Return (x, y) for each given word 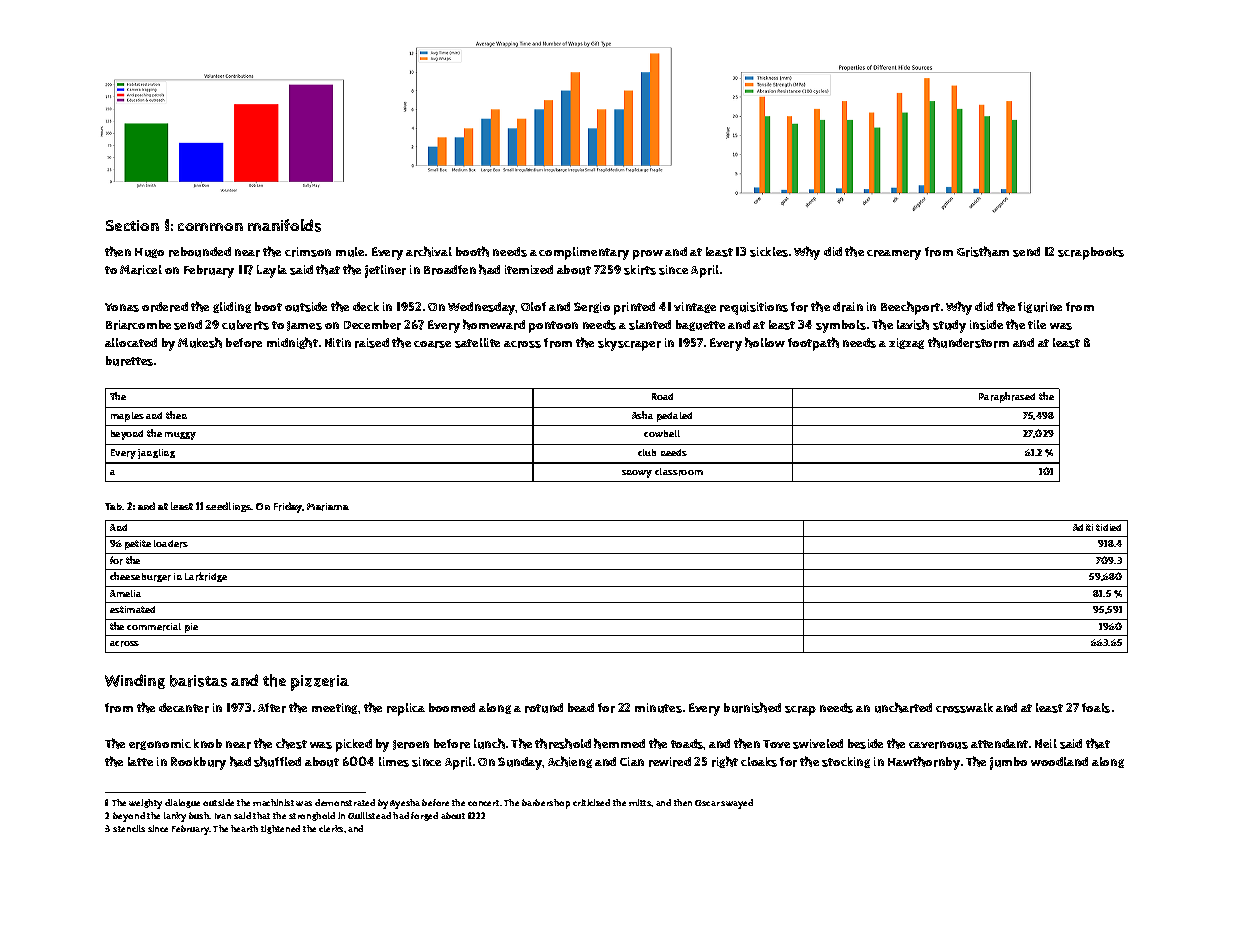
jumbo (1008, 763)
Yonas (122, 307)
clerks (331, 828)
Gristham (983, 251)
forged (424, 816)
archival (429, 251)
